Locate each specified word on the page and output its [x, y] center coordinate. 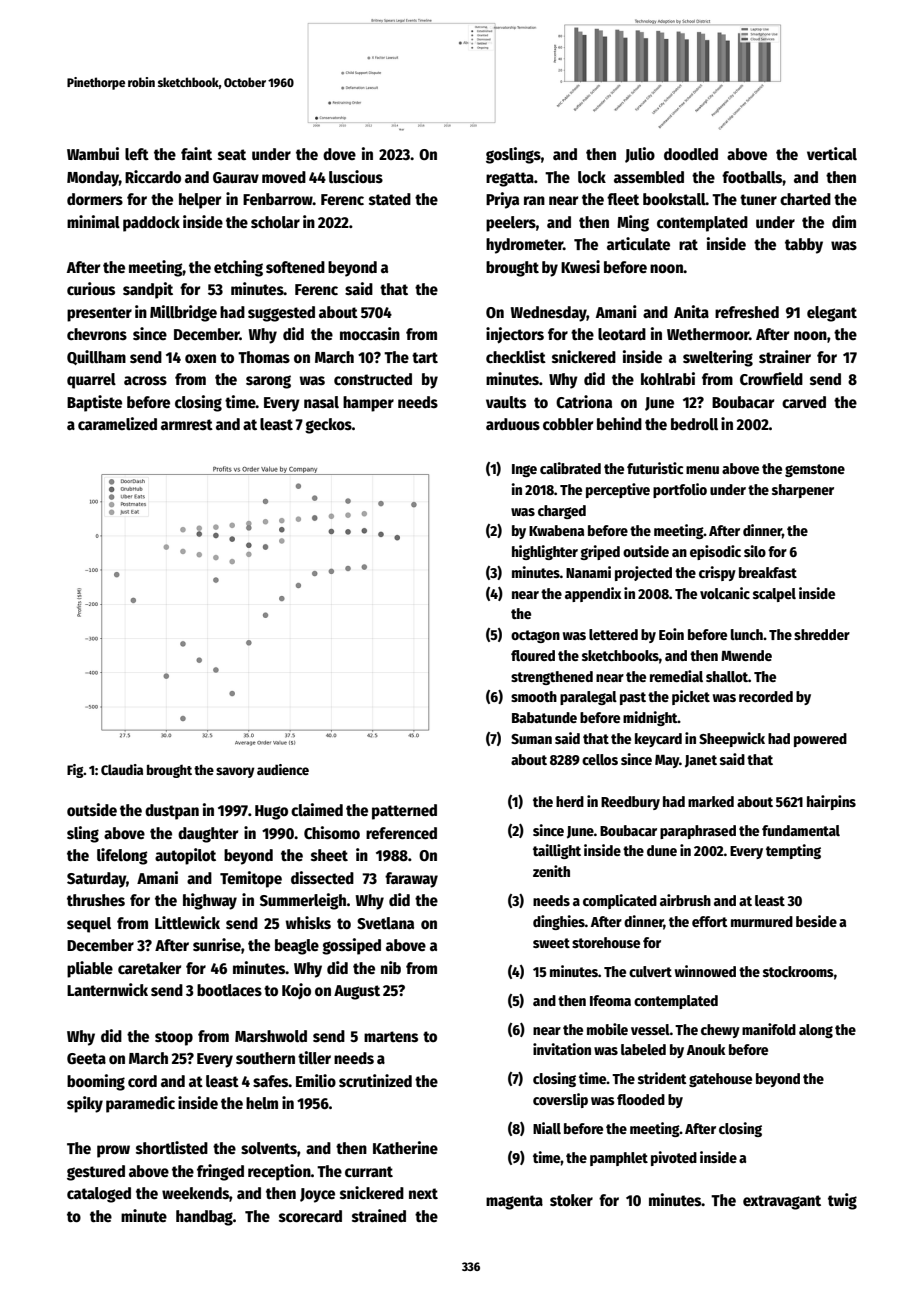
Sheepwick [732, 739]
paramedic [140, 1104]
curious [91, 289]
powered [820, 740]
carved [804, 402]
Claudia [122, 769]
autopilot [185, 856]
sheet [329, 855]
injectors [515, 335]
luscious [356, 177]
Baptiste [94, 403]
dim [844, 221]
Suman [531, 739]
